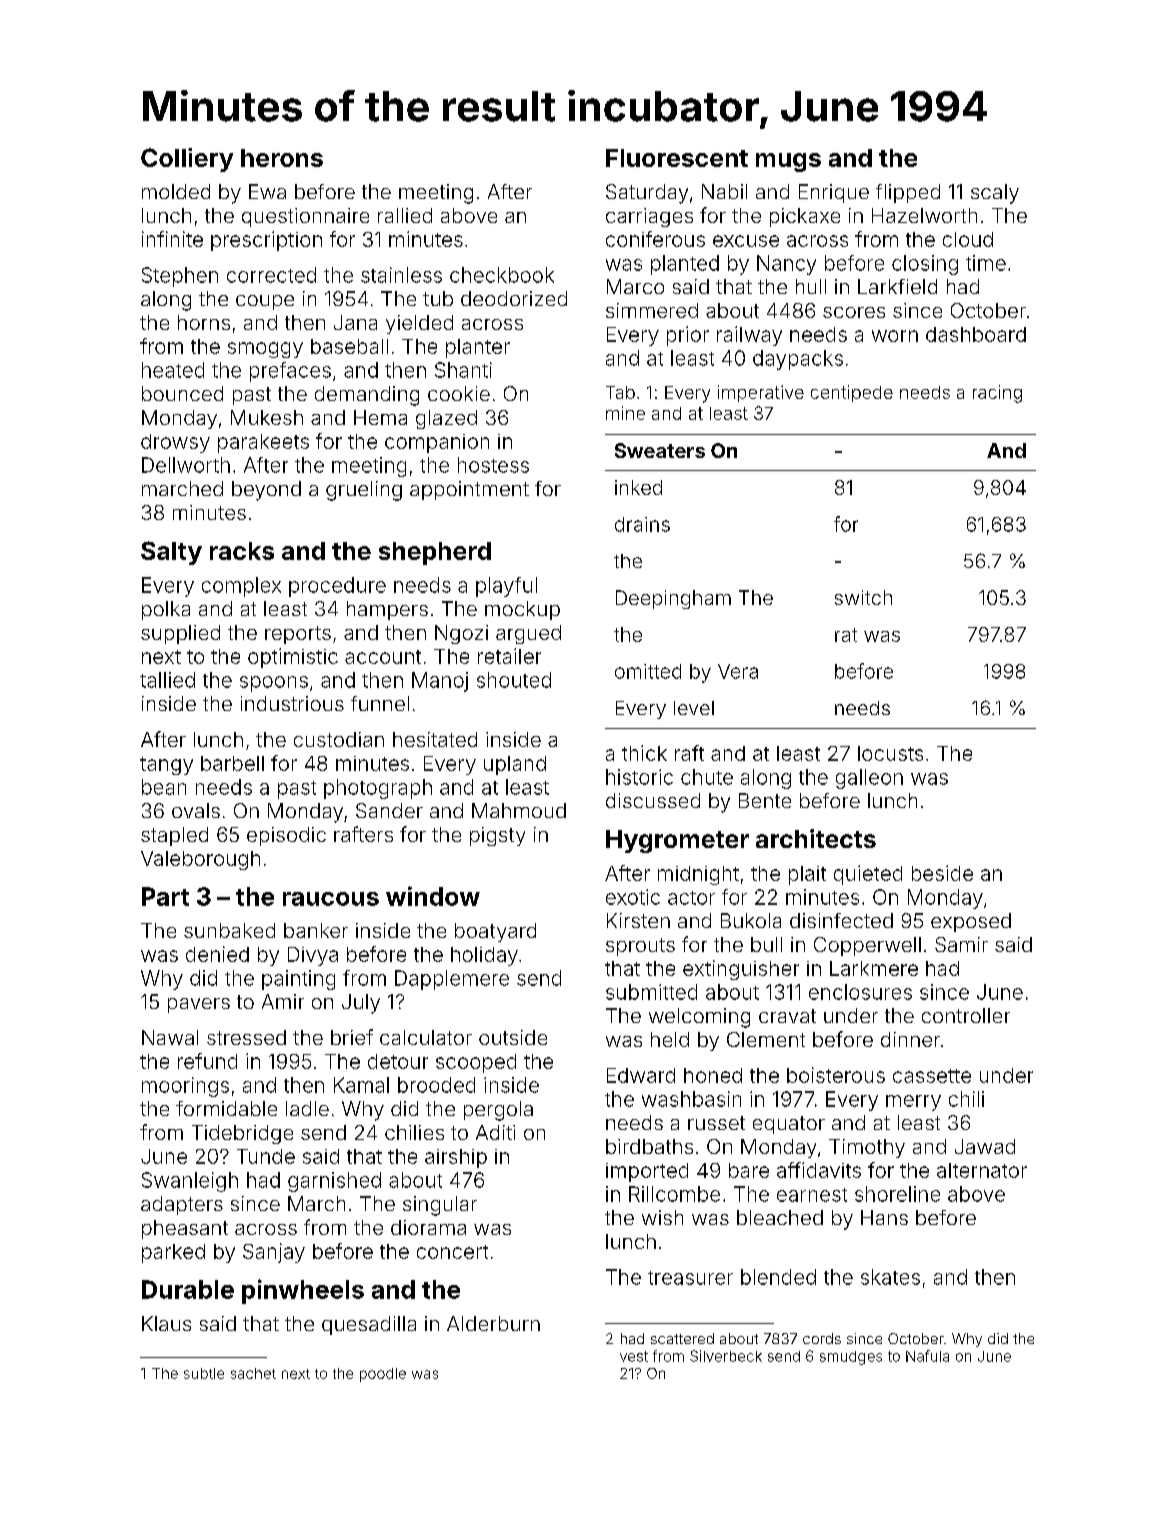 The width and height of the image is (1176, 1522). Describe the element at coordinates (313, 956) in the image. I see `Divya` at that location.
